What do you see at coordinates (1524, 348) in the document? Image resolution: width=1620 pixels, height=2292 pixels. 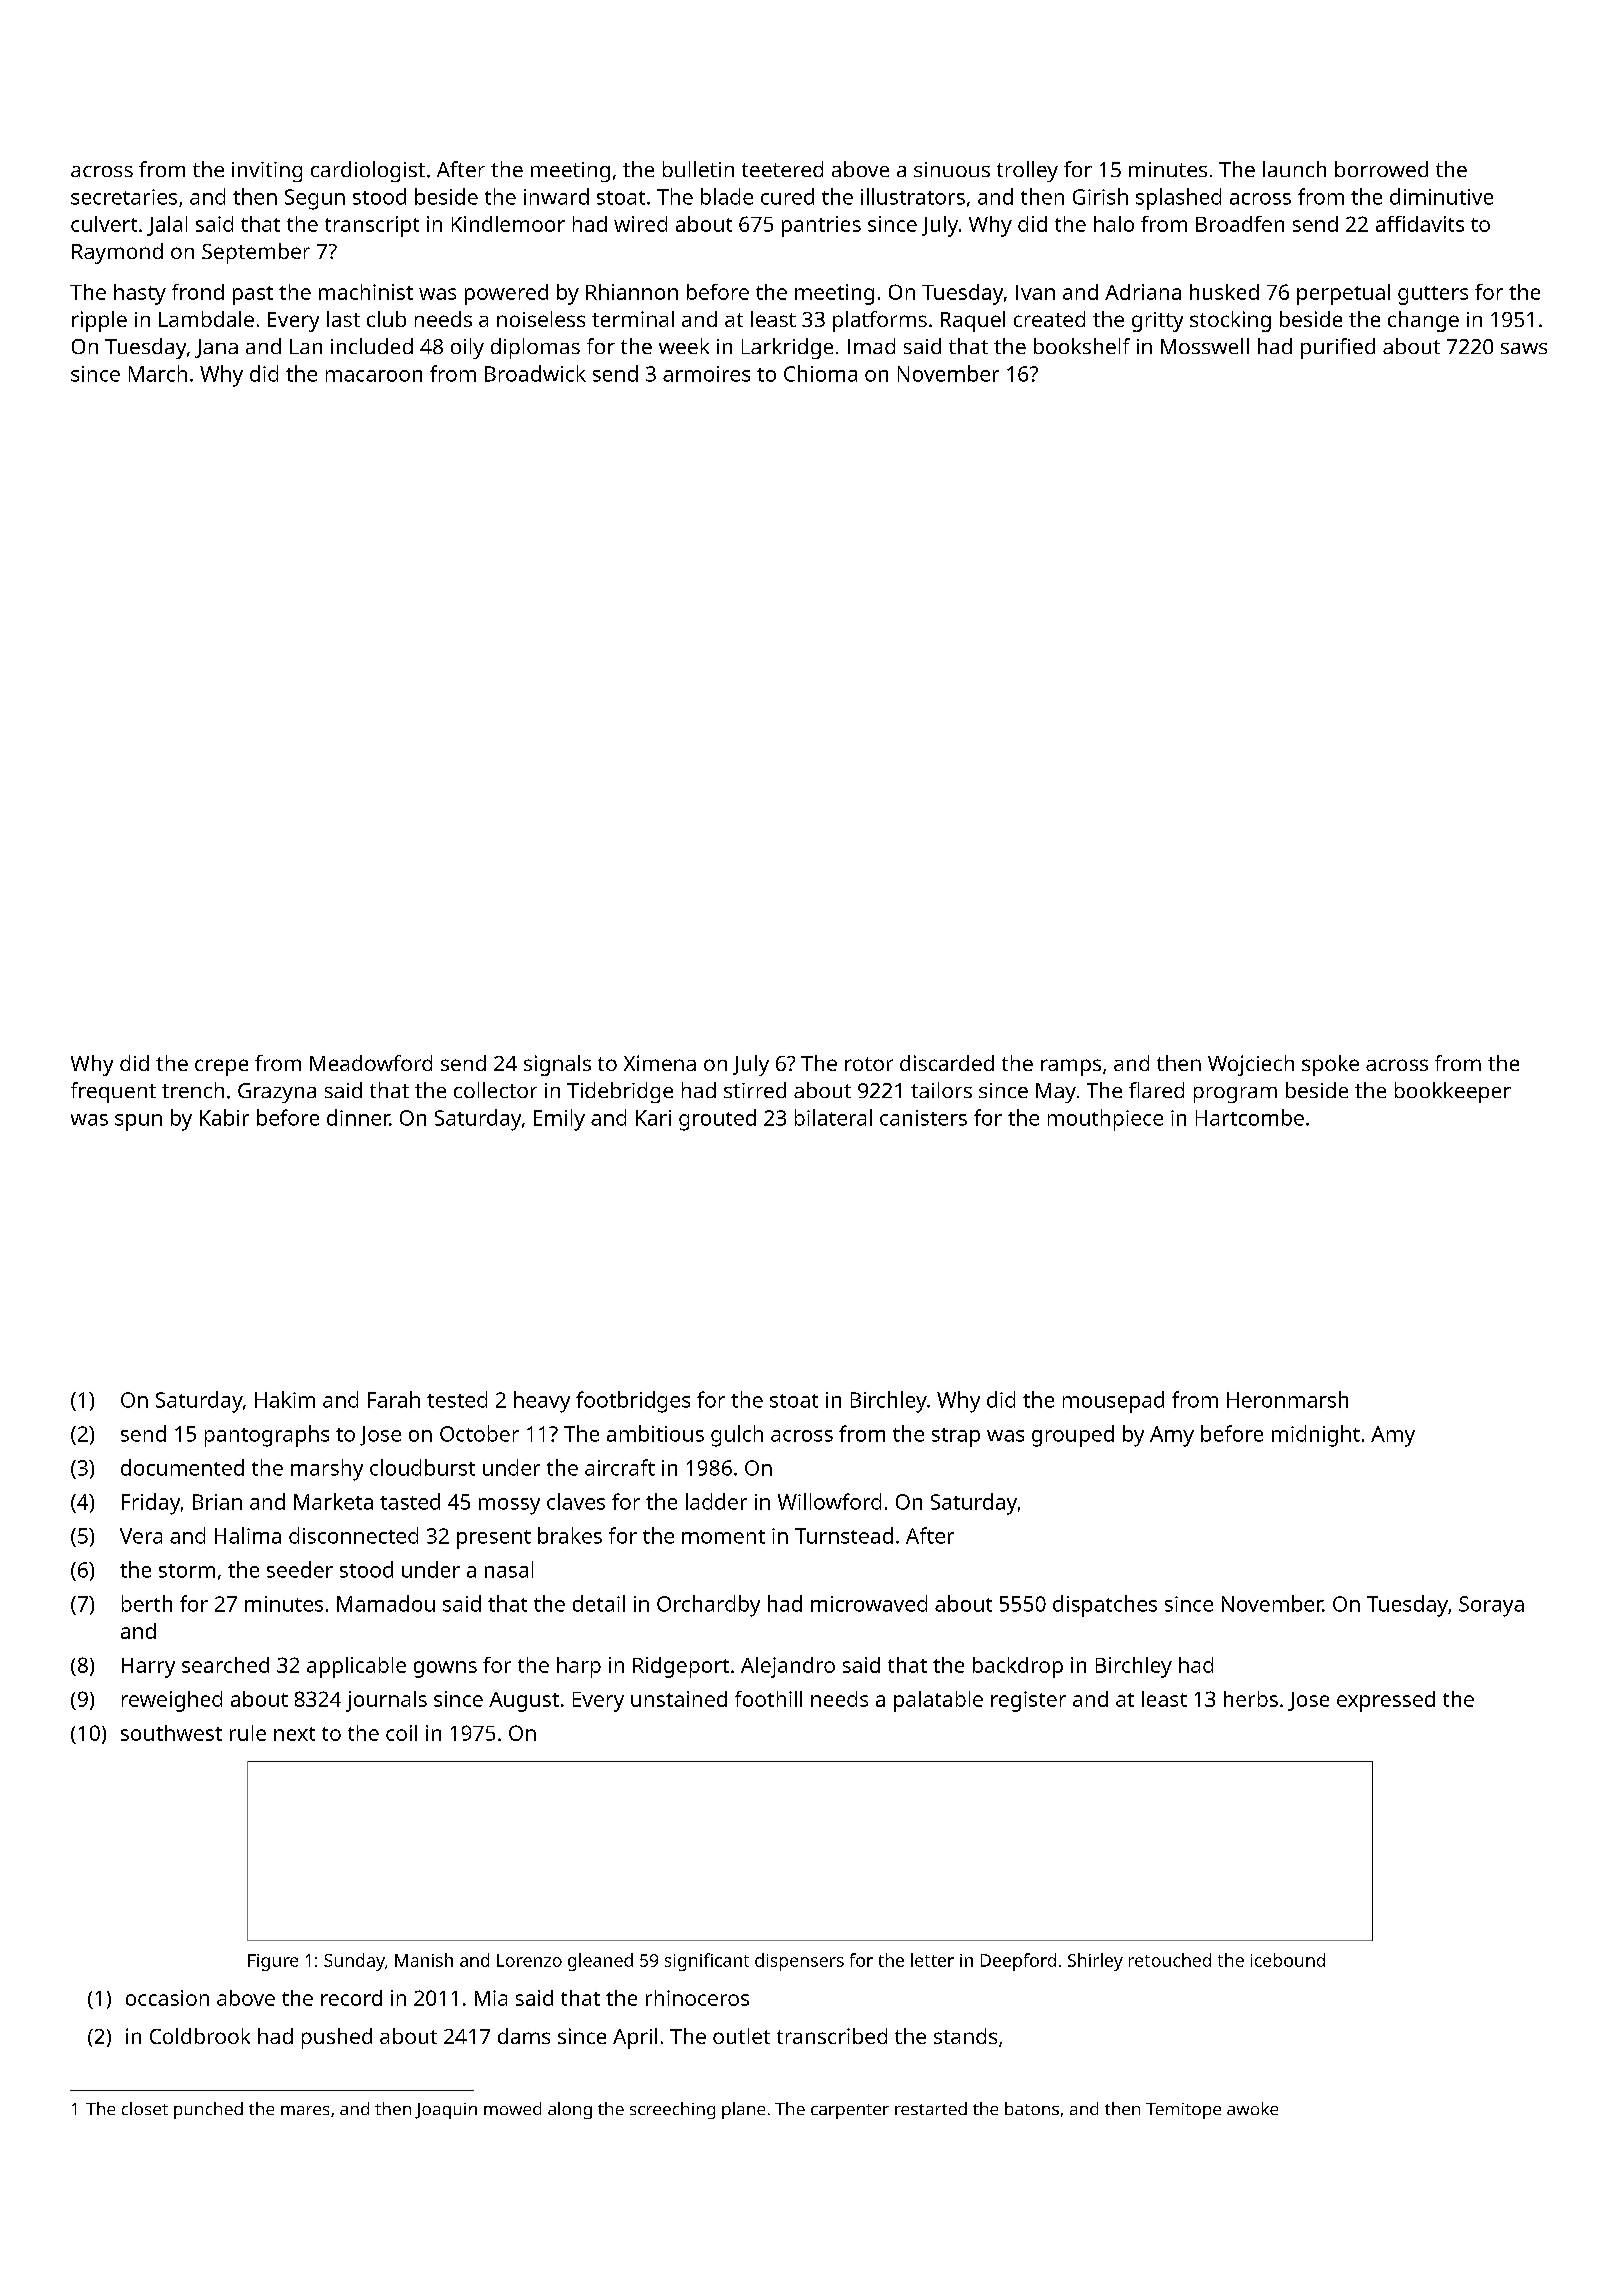 I see `saws` at bounding box center [1524, 348].
